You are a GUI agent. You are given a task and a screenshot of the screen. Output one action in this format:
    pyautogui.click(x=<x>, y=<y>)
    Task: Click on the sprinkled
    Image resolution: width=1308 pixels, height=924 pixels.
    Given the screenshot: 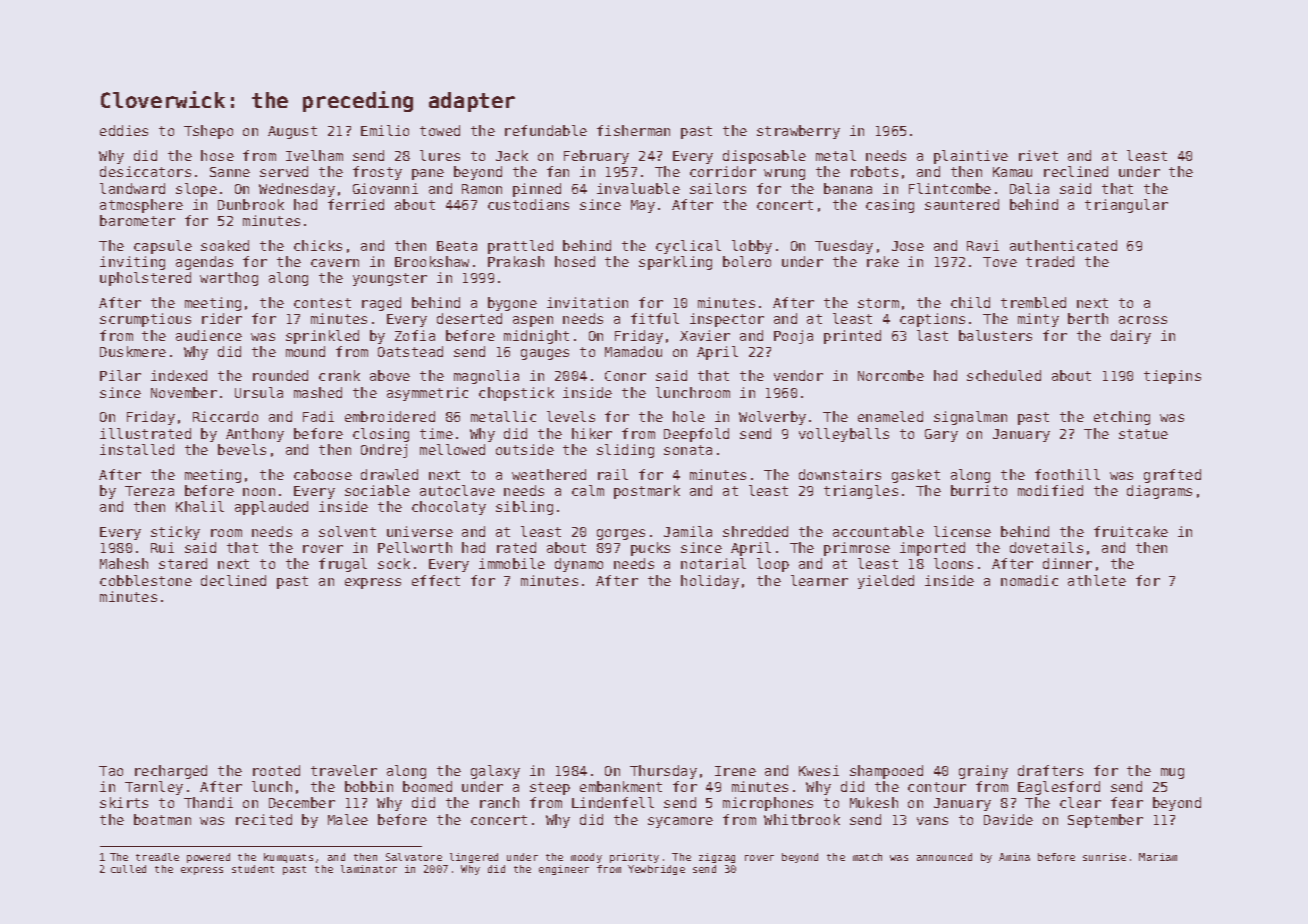 What is the action you would take?
    pyautogui.click(x=322, y=337)
